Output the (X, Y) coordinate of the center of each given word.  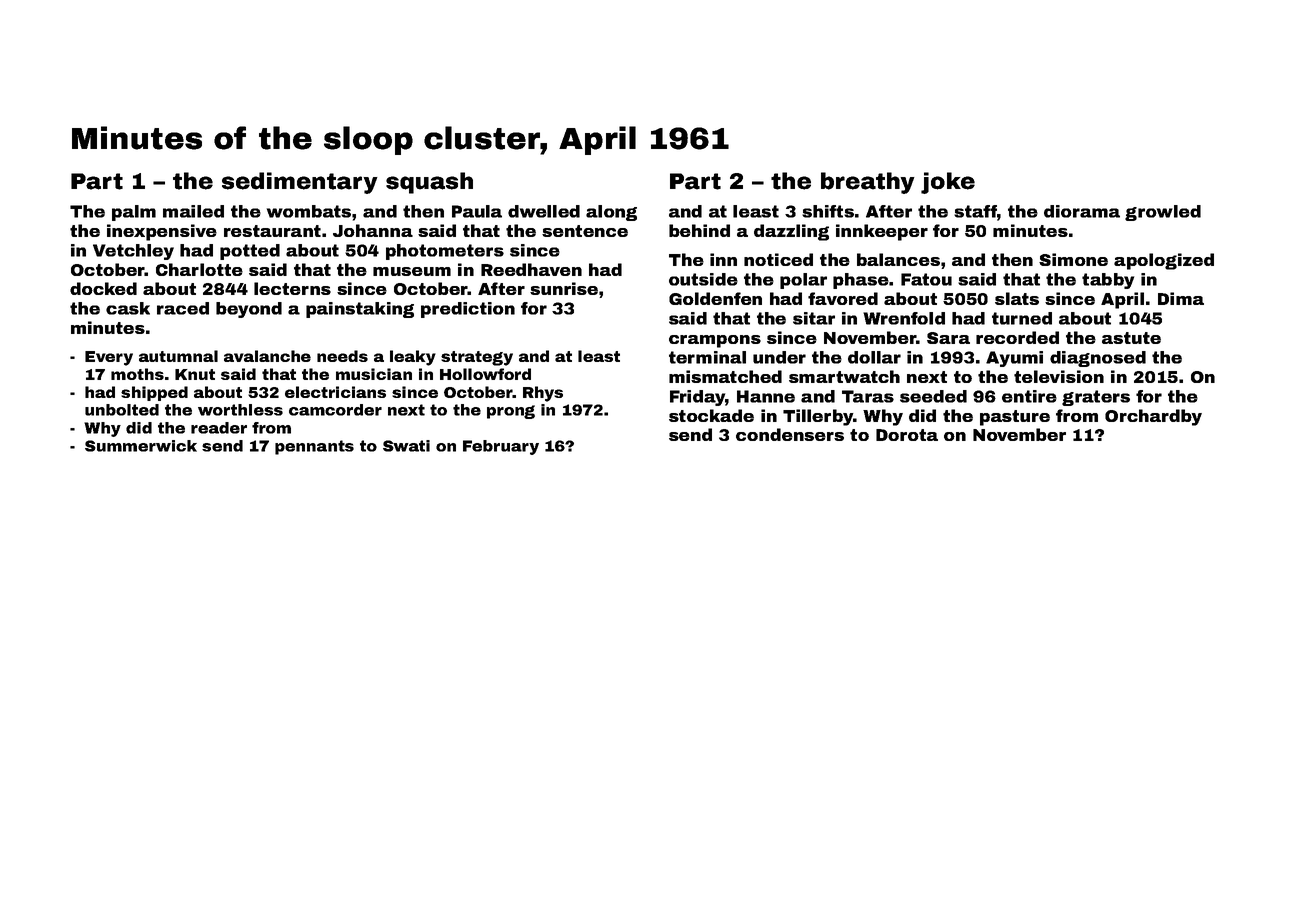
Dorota (907, 435)
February (501, 447)
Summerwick (141, 446)
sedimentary (300, 183)
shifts (828, 211)
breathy (868, 183)
